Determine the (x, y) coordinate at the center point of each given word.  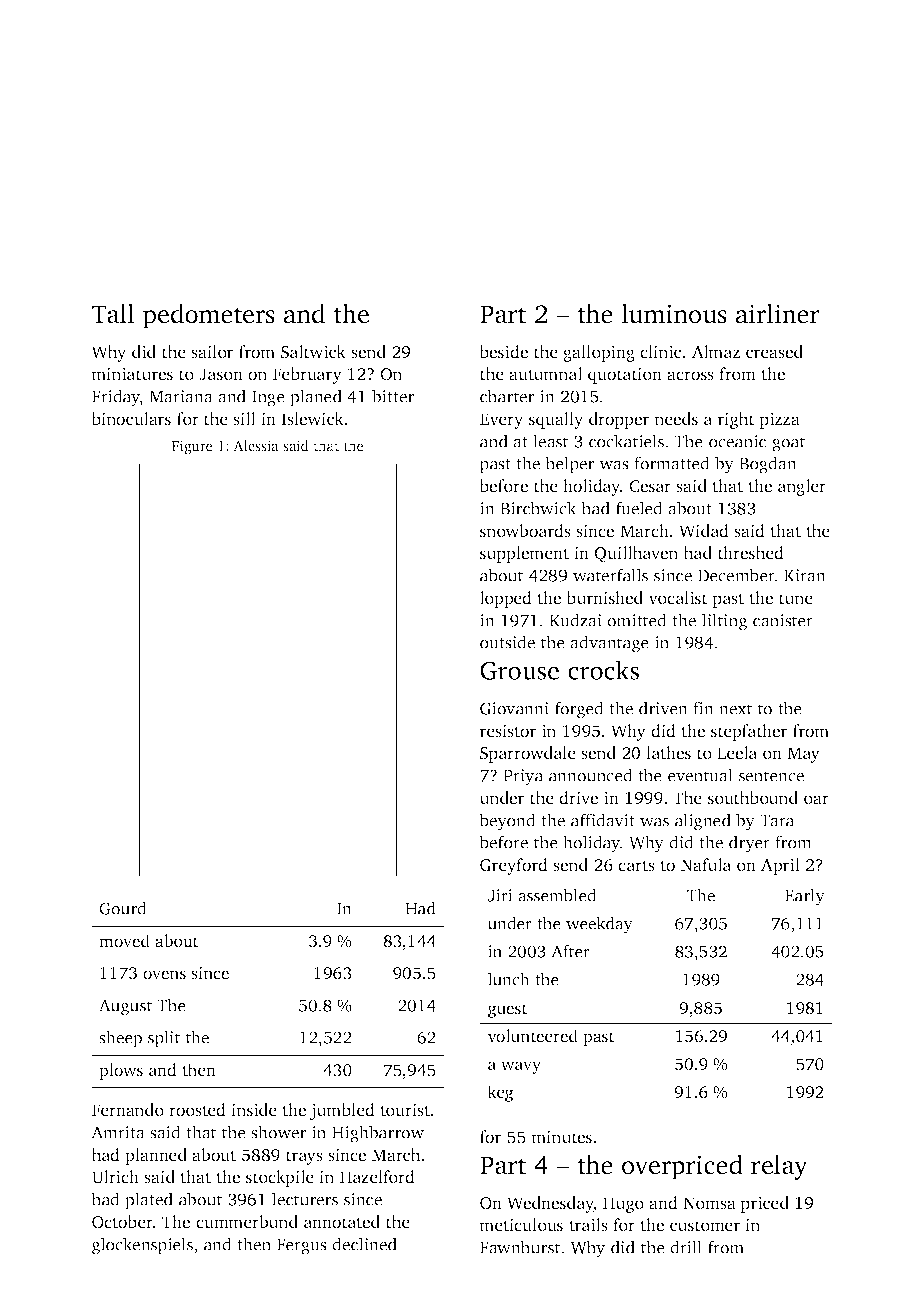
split (164, 1039)
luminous (674, 314)
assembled (557, 895)
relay (779, 1167)
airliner (778, 314)
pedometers (209, 316)
